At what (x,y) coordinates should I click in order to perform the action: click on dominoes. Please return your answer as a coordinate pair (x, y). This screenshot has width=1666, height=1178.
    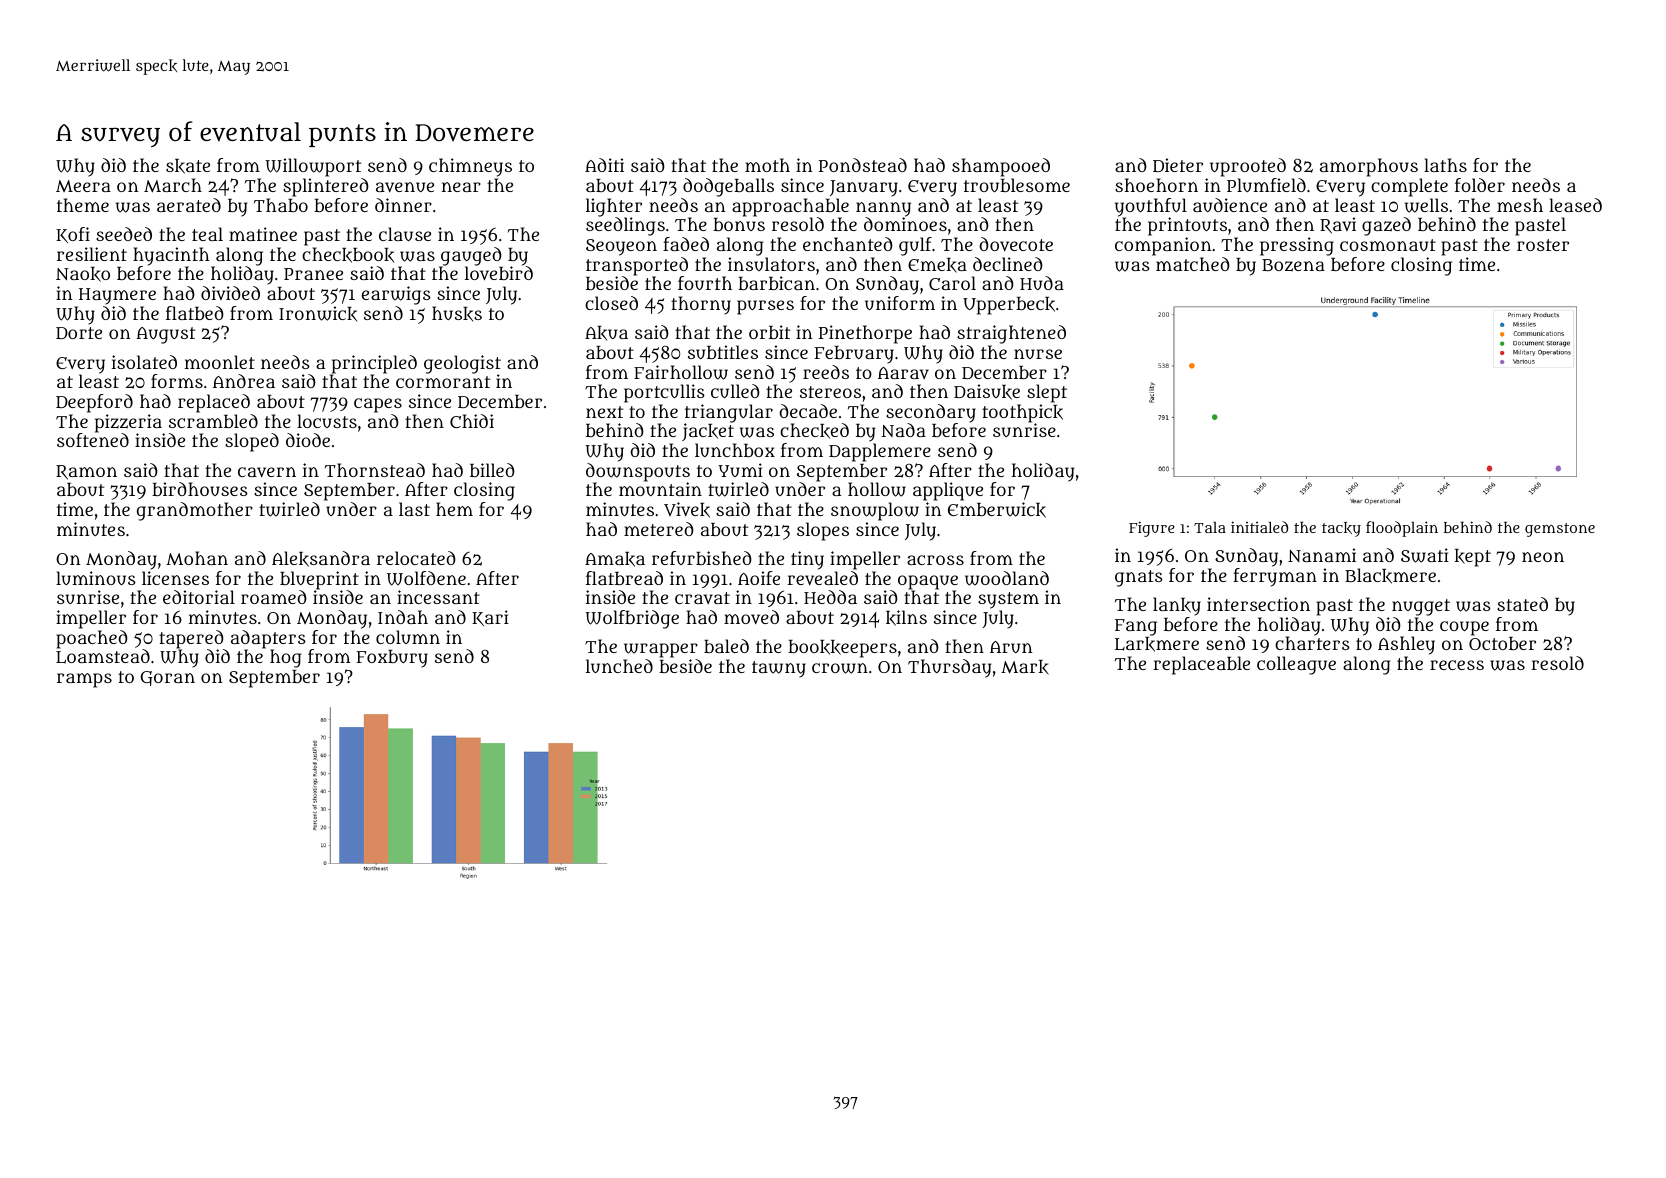
    Looking at the image, I should click on (905, 224).
